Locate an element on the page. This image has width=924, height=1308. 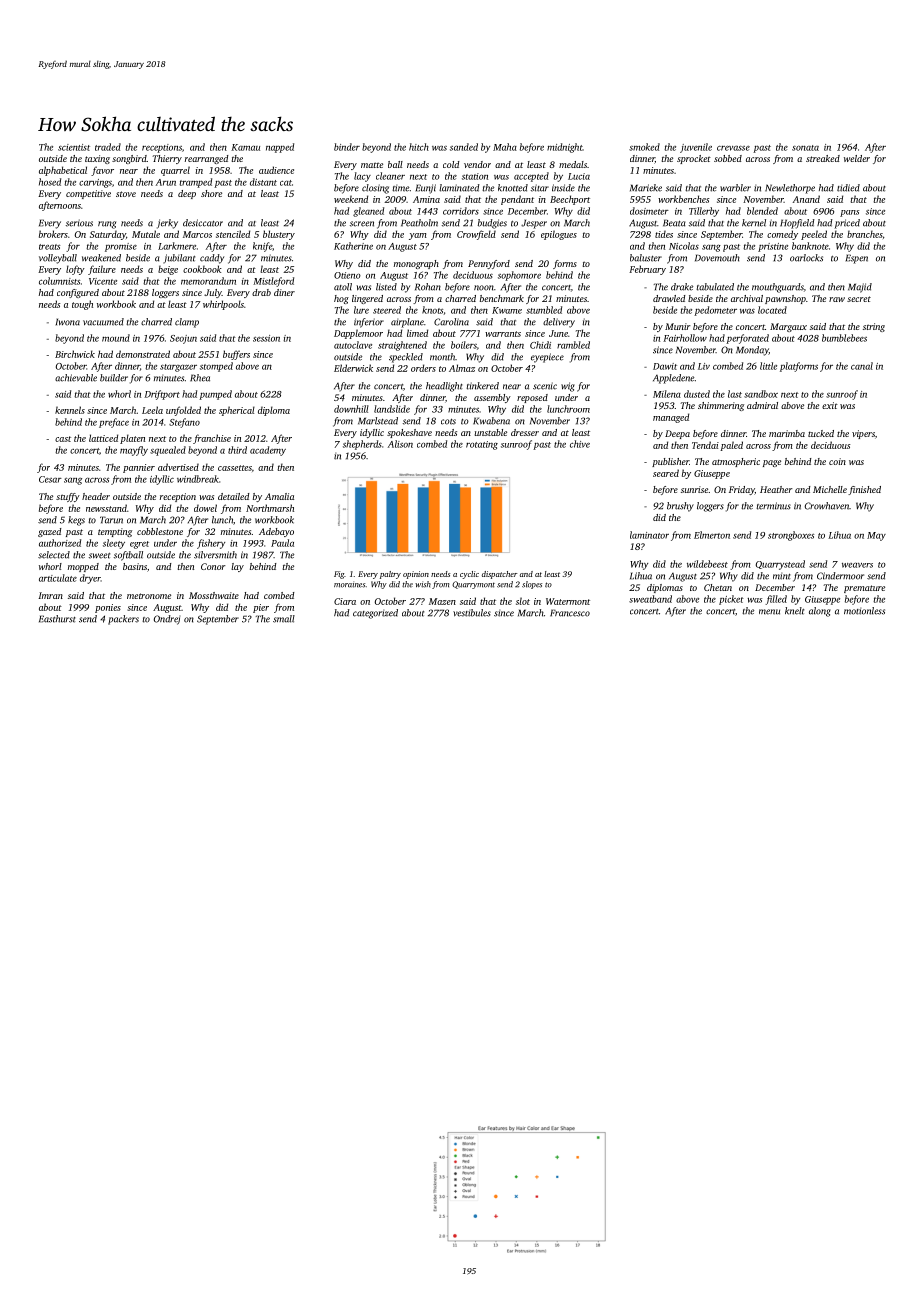
lingered is located at coordinates (367, 299).
